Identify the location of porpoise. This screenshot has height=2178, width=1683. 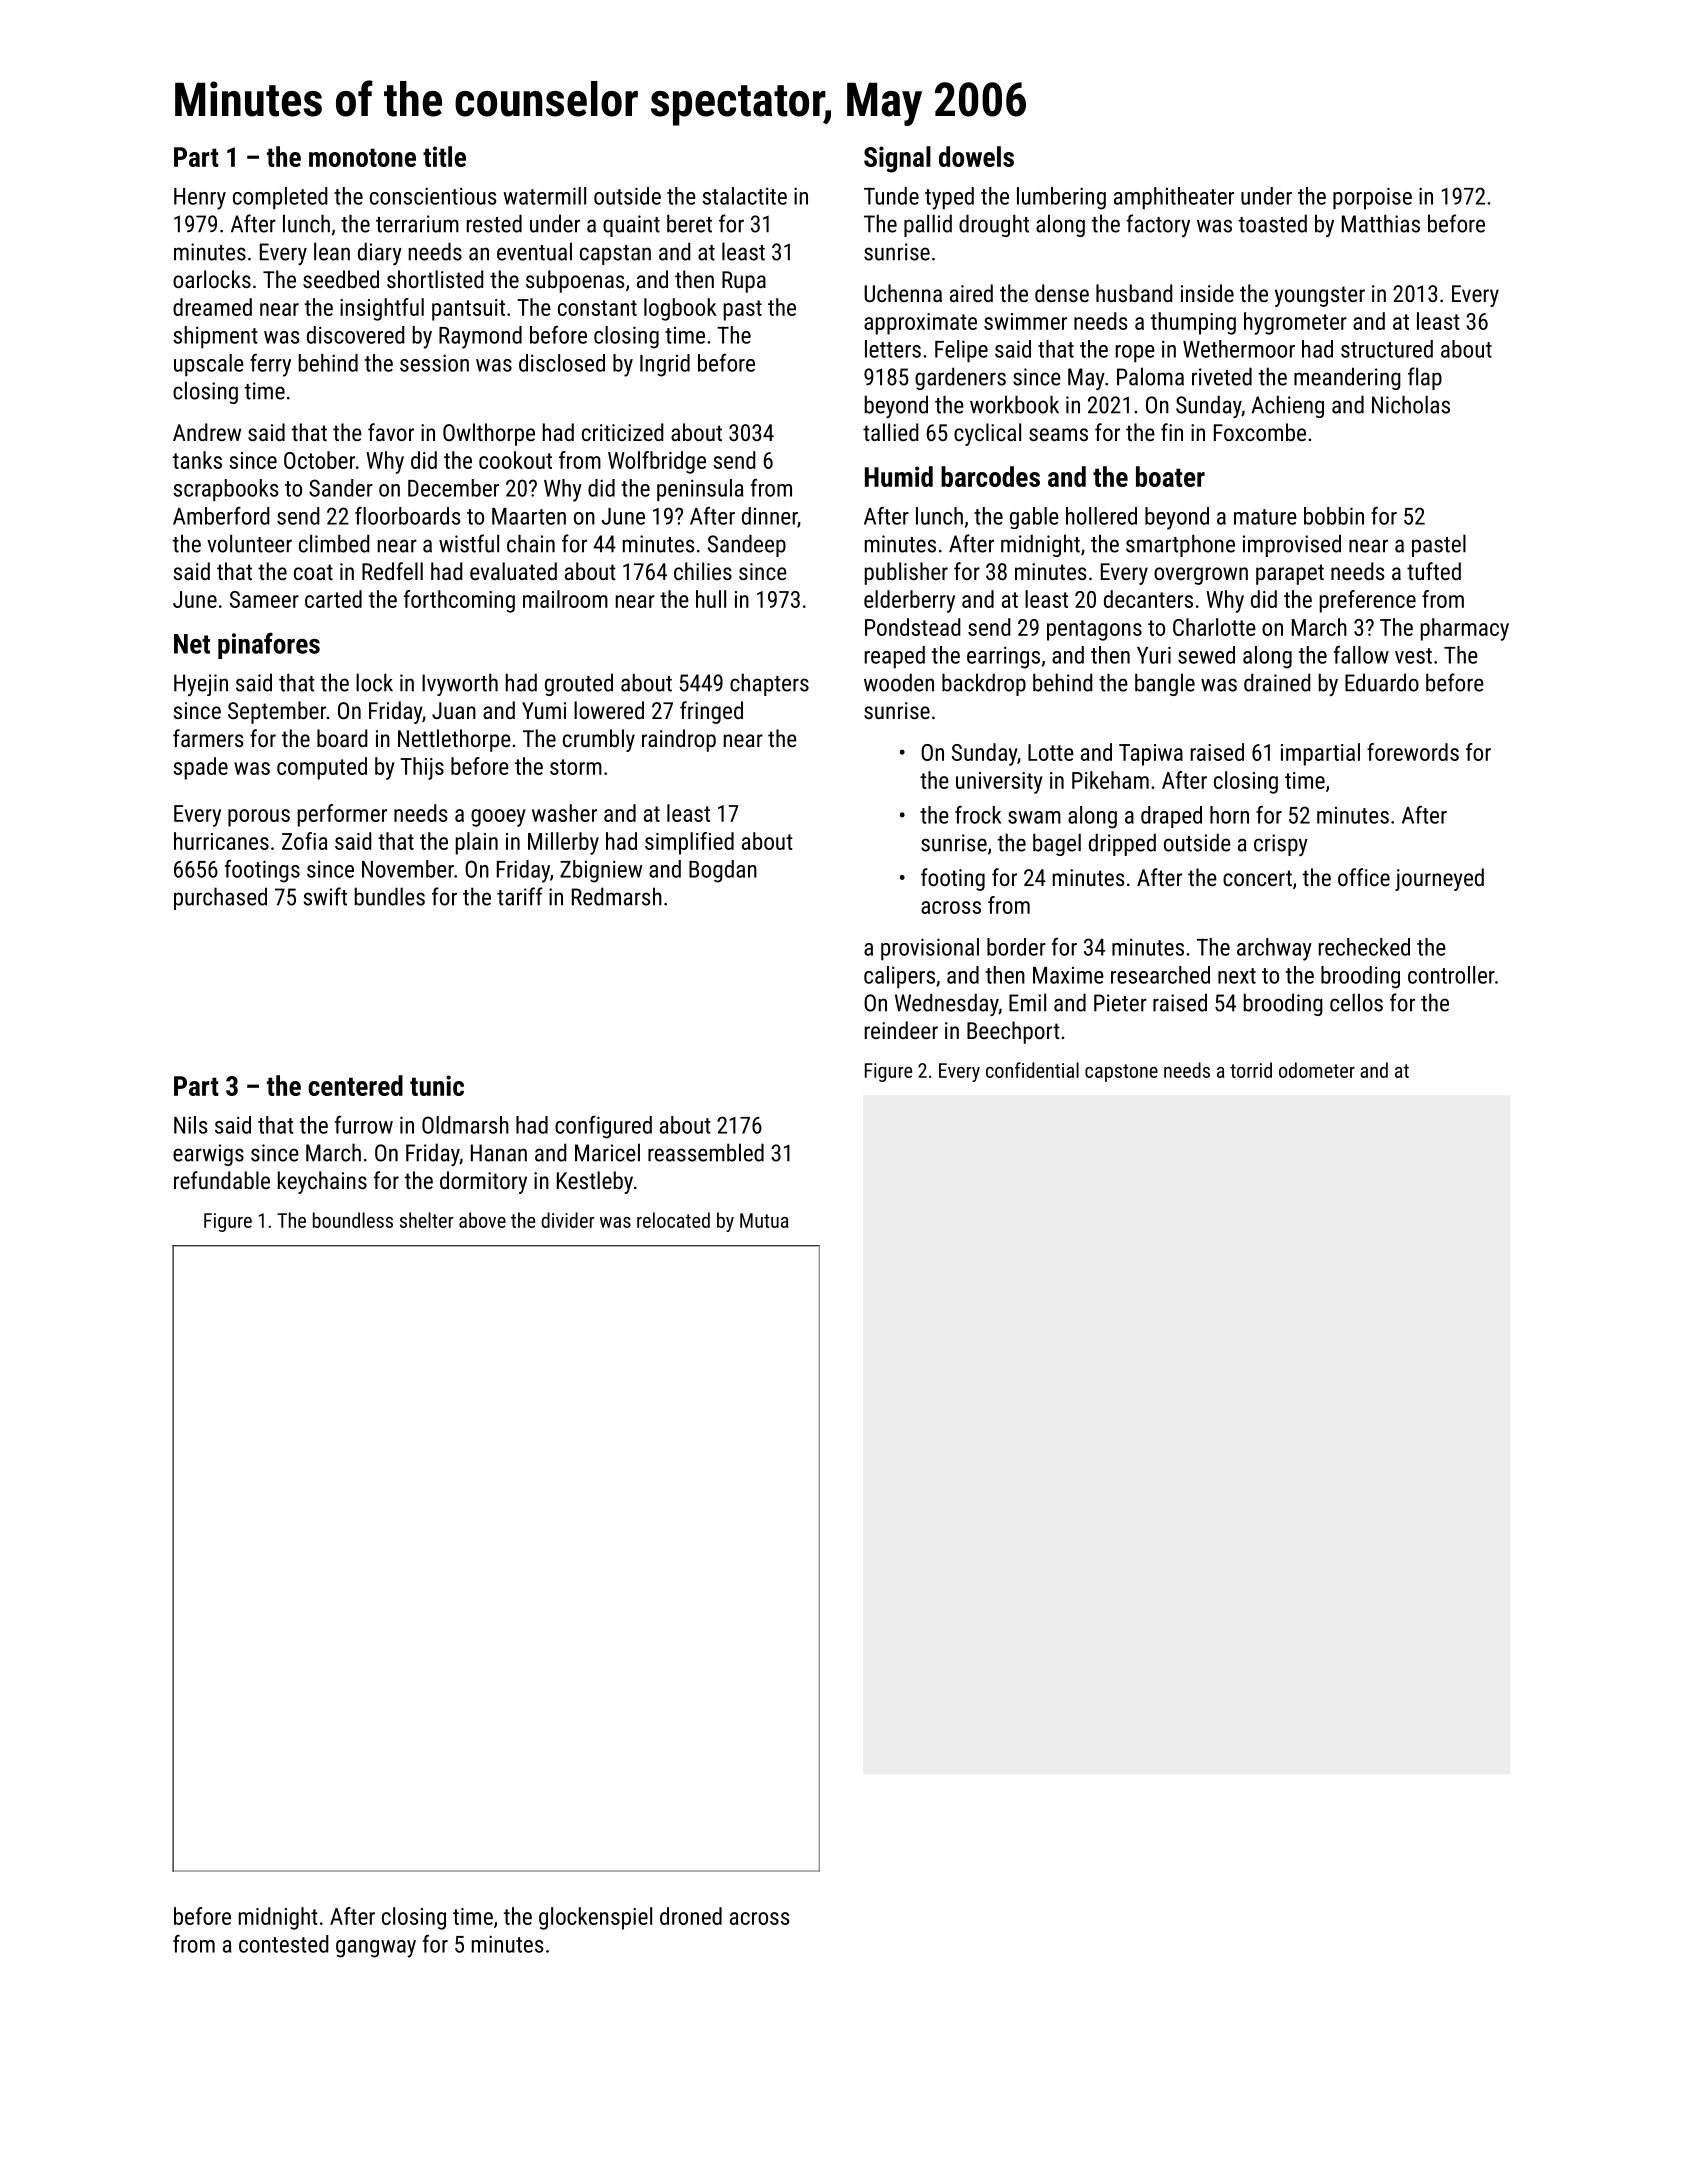
(1372, 198).
